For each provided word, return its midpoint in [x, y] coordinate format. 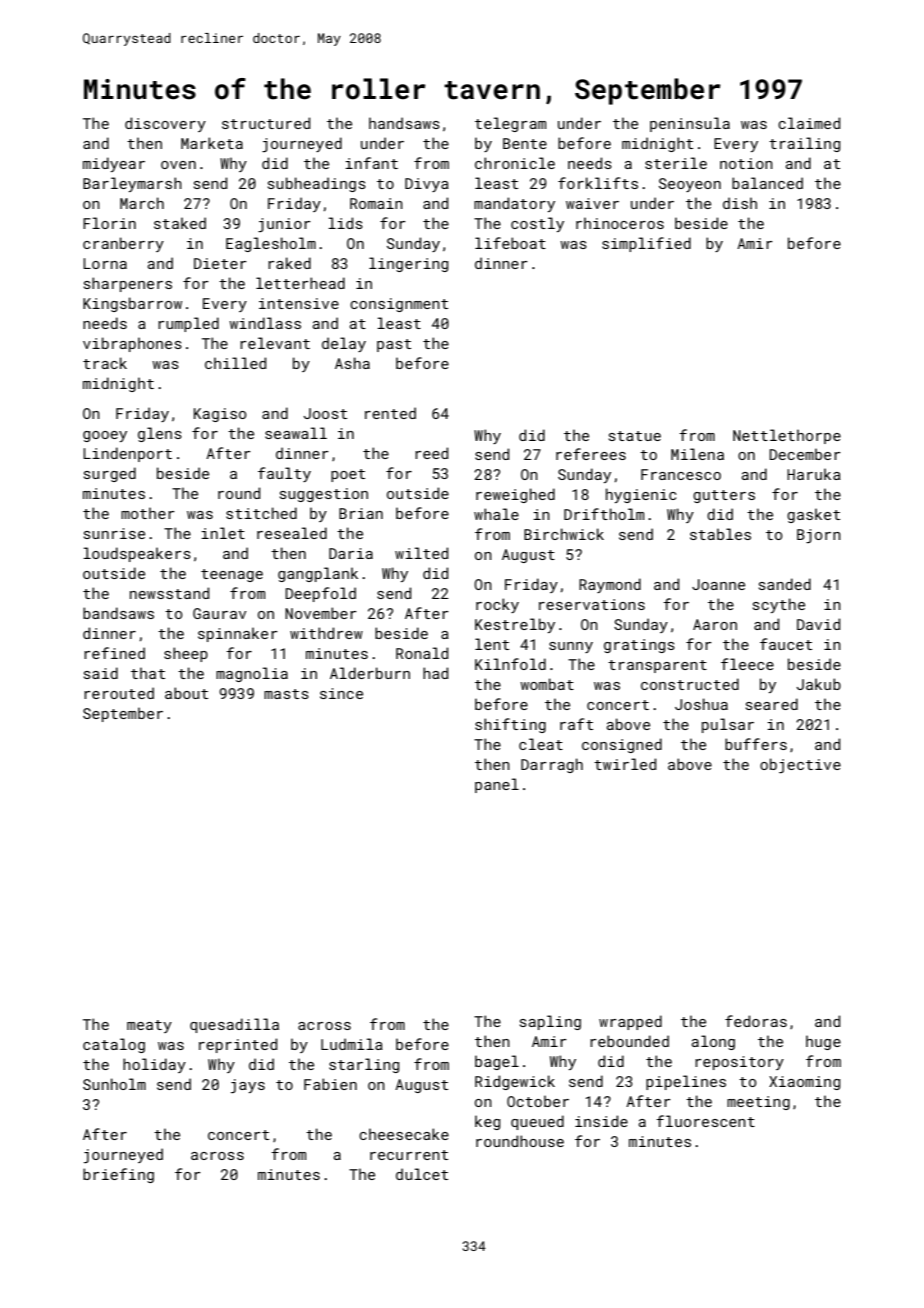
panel [497, 785]
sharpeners [128, 284]
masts [286, 694]
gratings [639, 646]
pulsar [728, 725]
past [394, 345]
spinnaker [238, 634]
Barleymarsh [132, 184]
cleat [541, 744]
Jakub [818, 684]
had [435, 673]
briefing [118, 1175]
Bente [525, 143]
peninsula [690, 124]
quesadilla [234, 1025]
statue [635, 436]
